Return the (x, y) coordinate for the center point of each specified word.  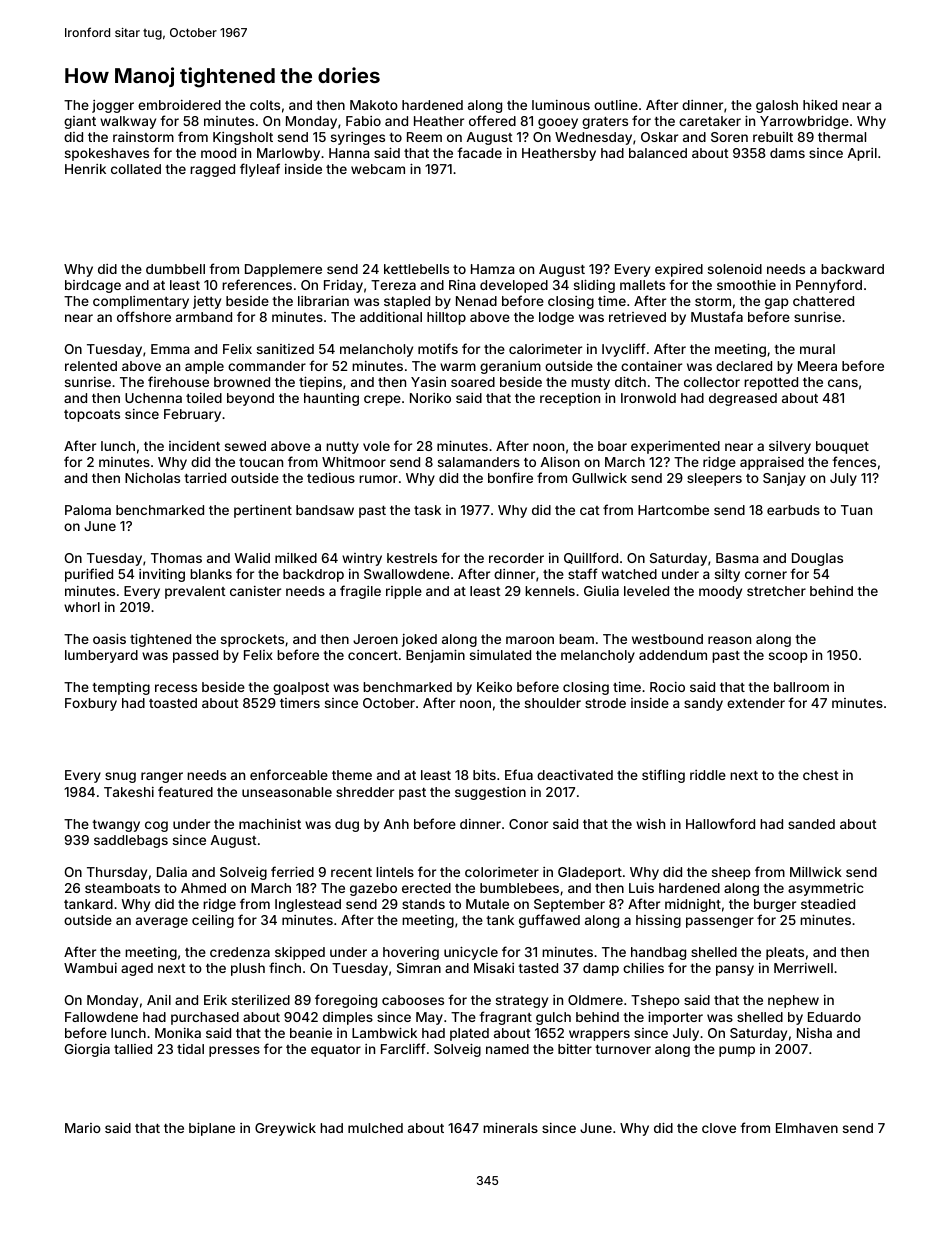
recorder (516, 558)
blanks (211, 574)
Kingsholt (243, 138)
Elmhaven (807, 1128)
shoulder (553, 703)
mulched (375, 1128)
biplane (212, 1129)
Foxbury (91, 704)
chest (821, 775)
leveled (646, 591)
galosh (777, 106)
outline (616, 105)
